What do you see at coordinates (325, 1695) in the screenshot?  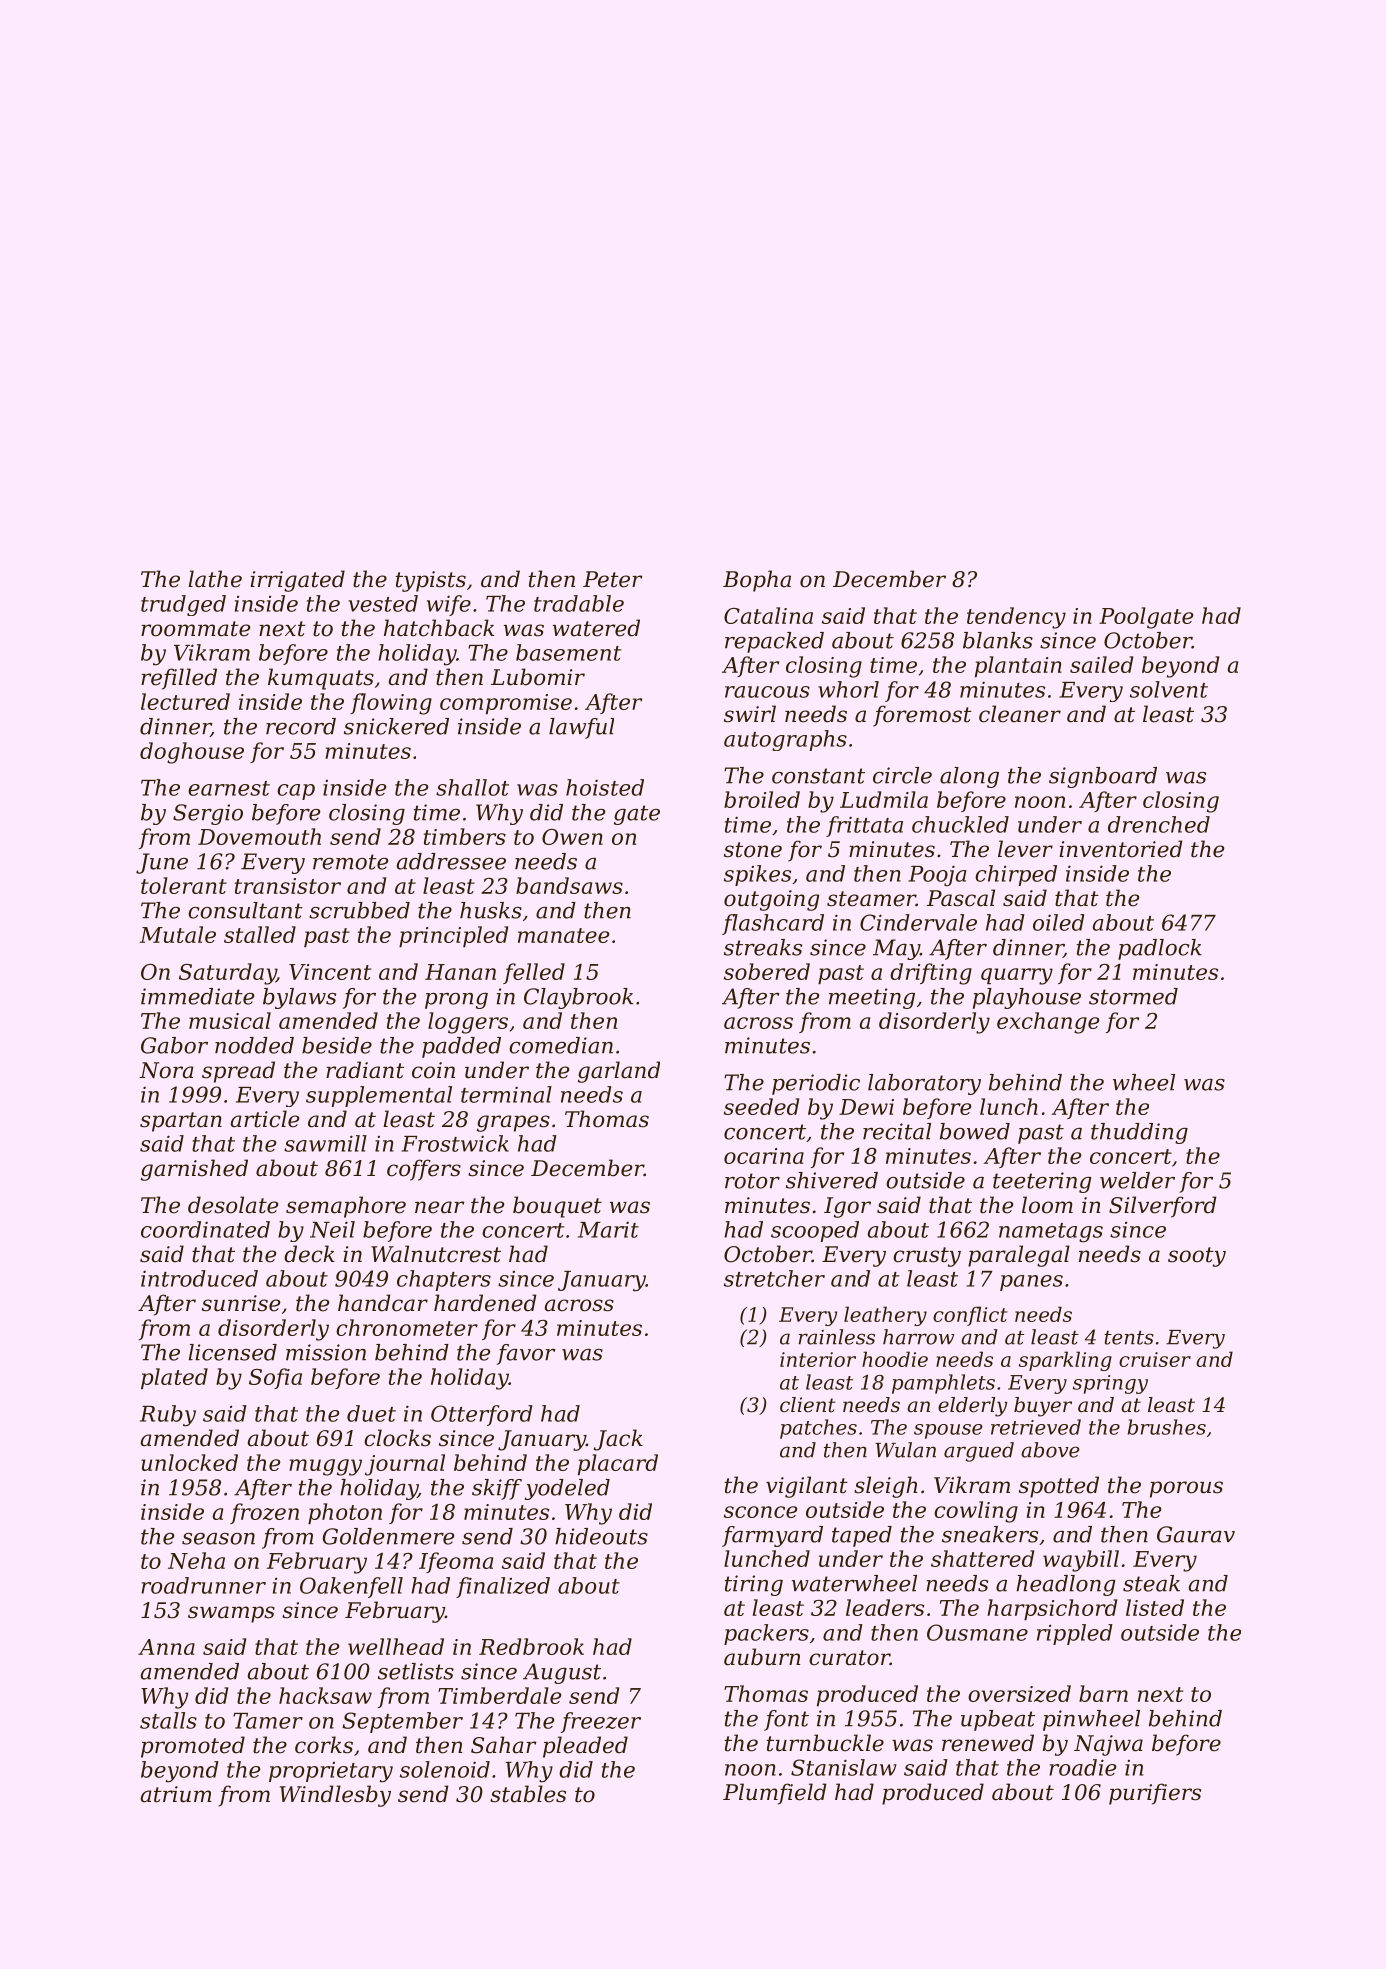 I see `hacksaw` at bounding box center [325, 1695].
